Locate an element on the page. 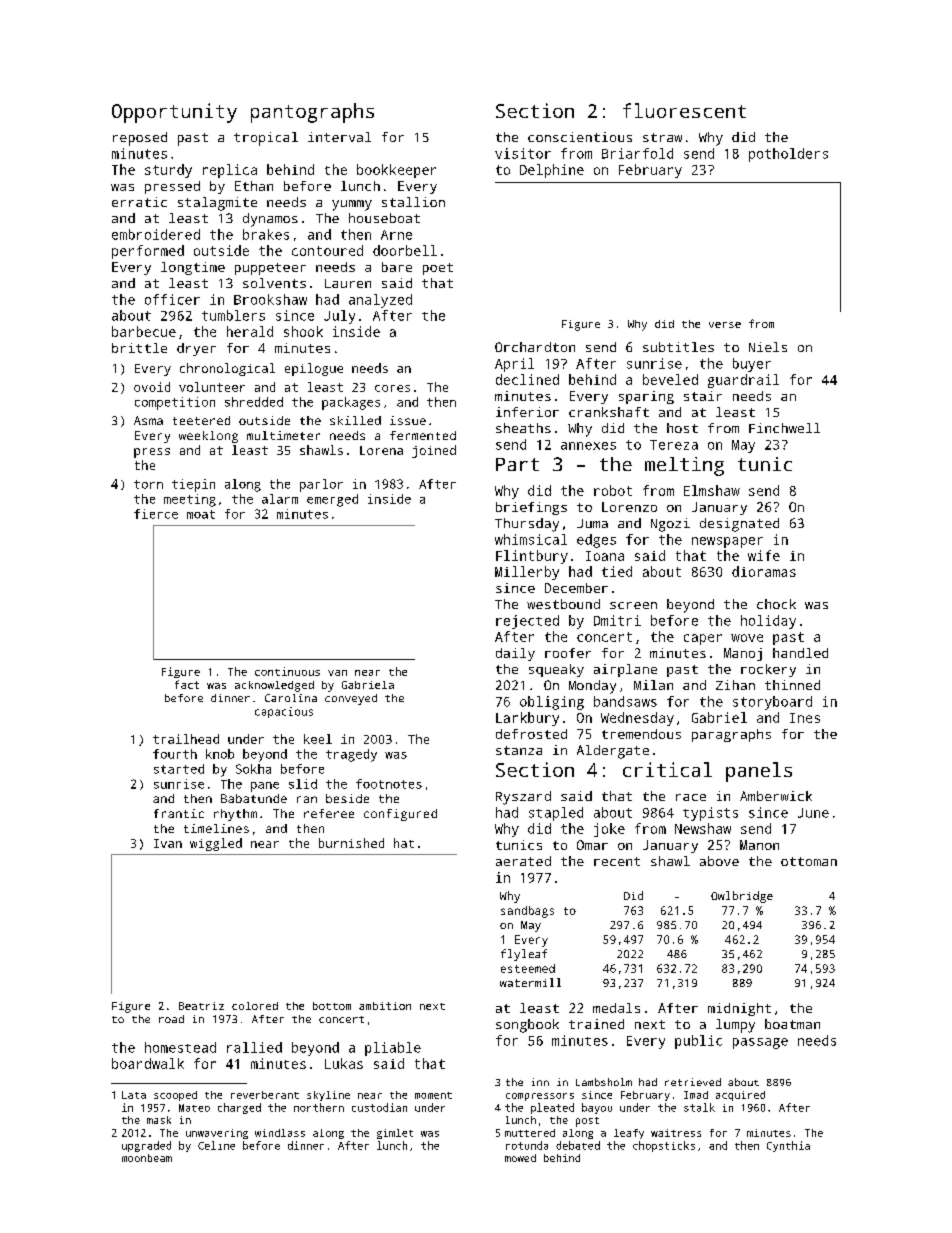  fluorescent is located at coordinates (684, 110).
